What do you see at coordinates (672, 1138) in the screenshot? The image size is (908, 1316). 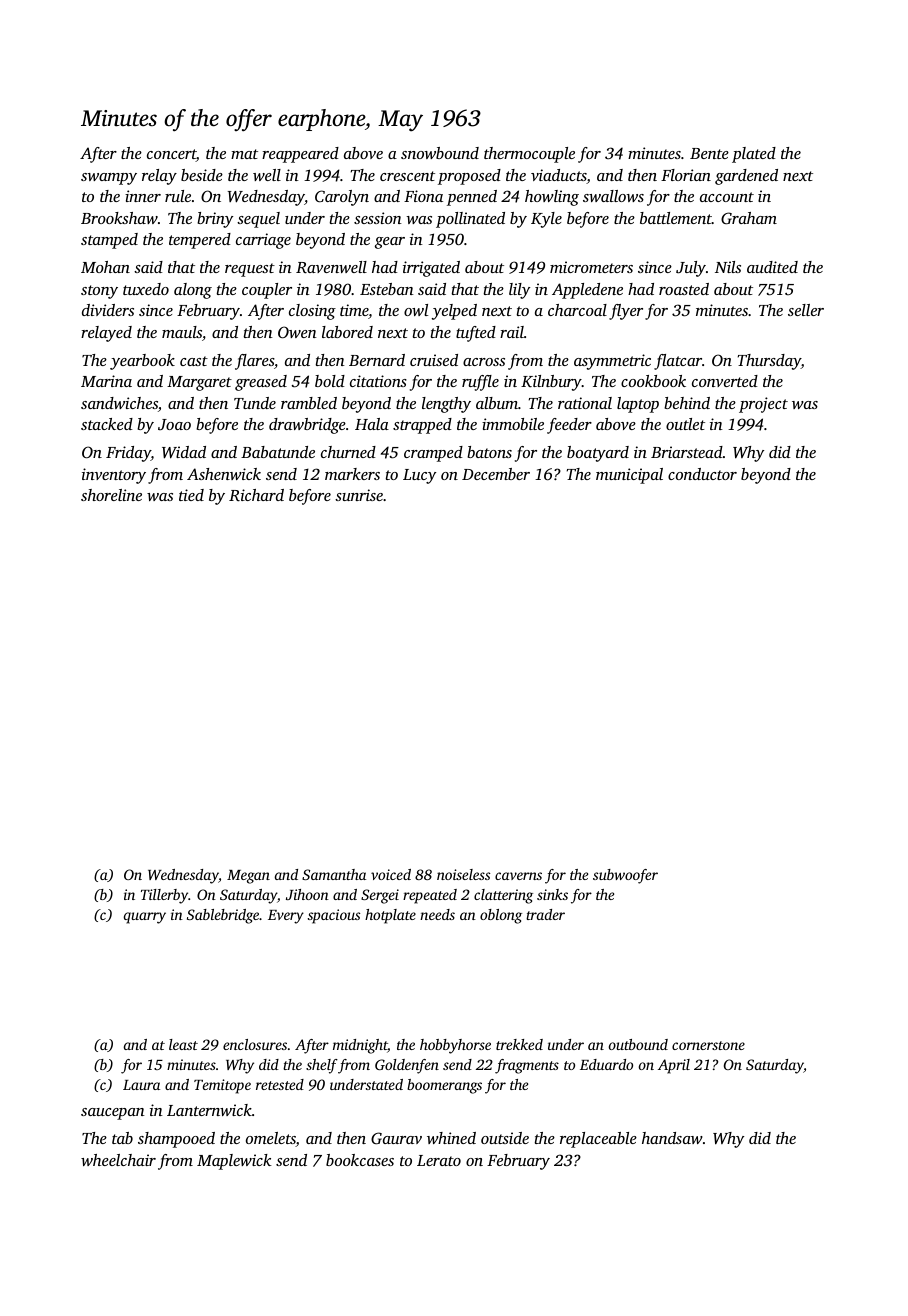 I see `handsaw` at bounding box center [672, 1138].
